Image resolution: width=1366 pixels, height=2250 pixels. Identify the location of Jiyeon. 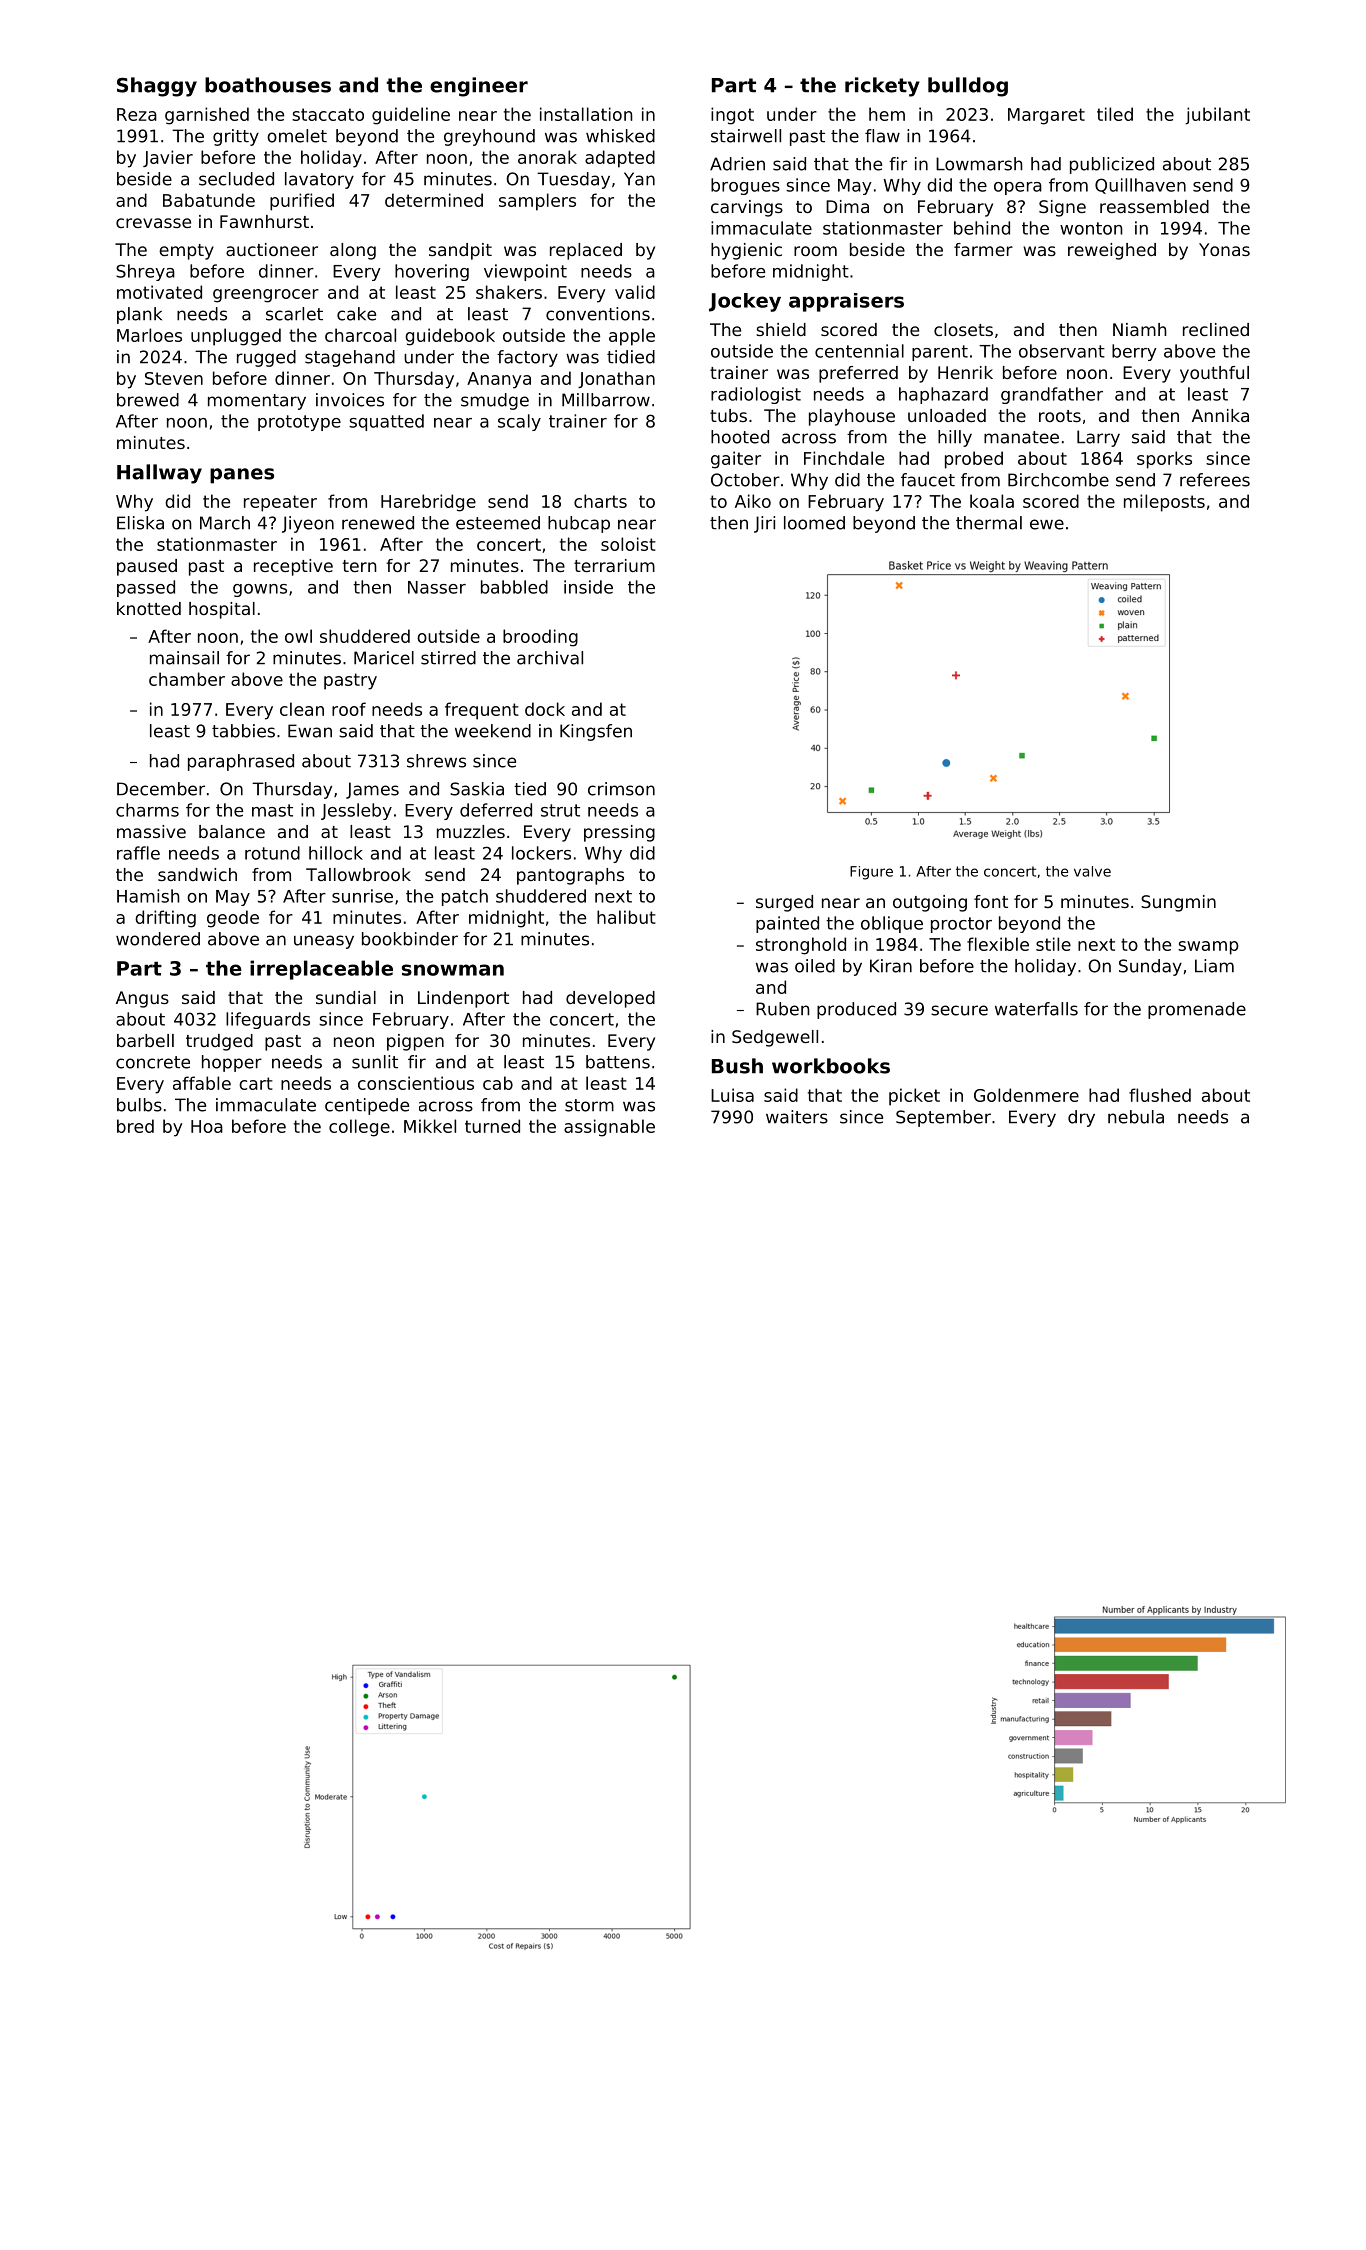
(308, 524).
